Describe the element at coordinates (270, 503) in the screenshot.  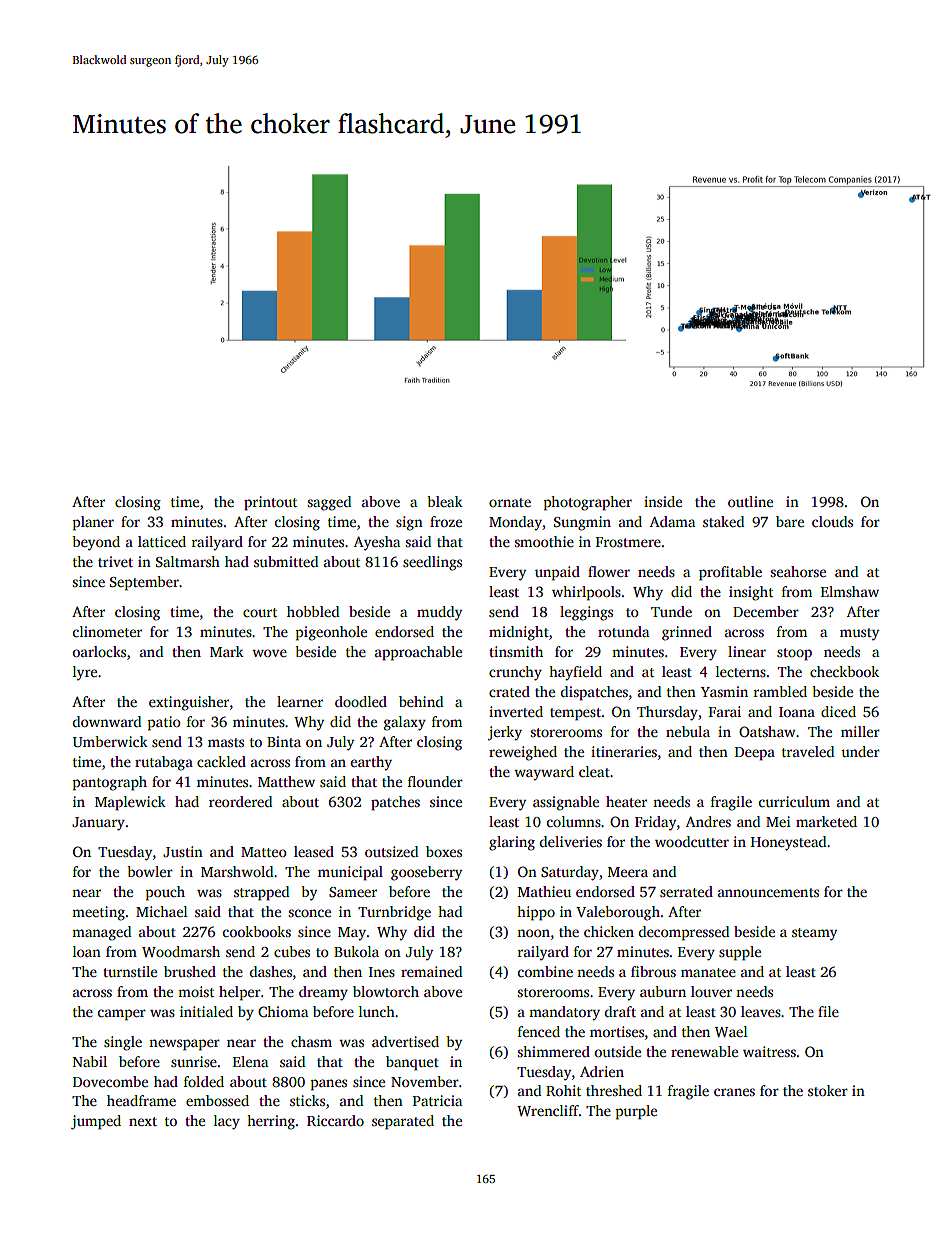
I see `printout` at that location.
